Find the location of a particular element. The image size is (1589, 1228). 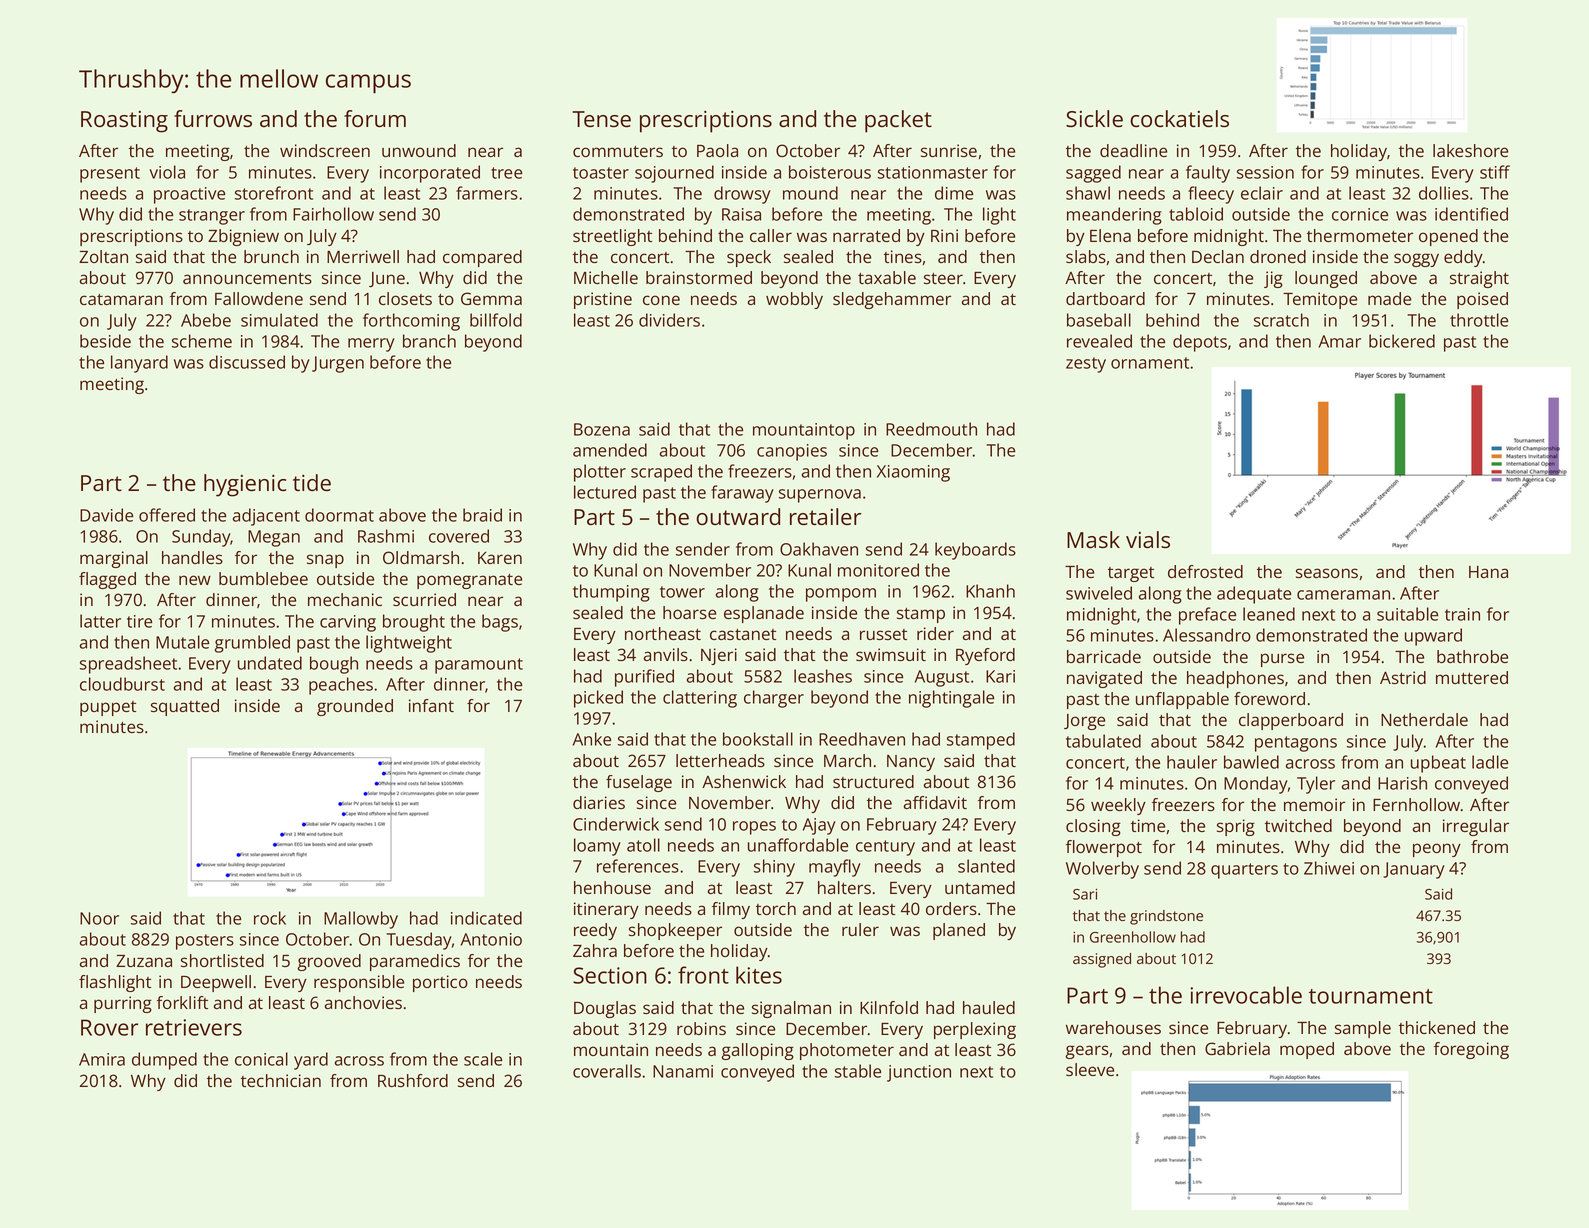

Bozena is located at coordinates (602, 429).
